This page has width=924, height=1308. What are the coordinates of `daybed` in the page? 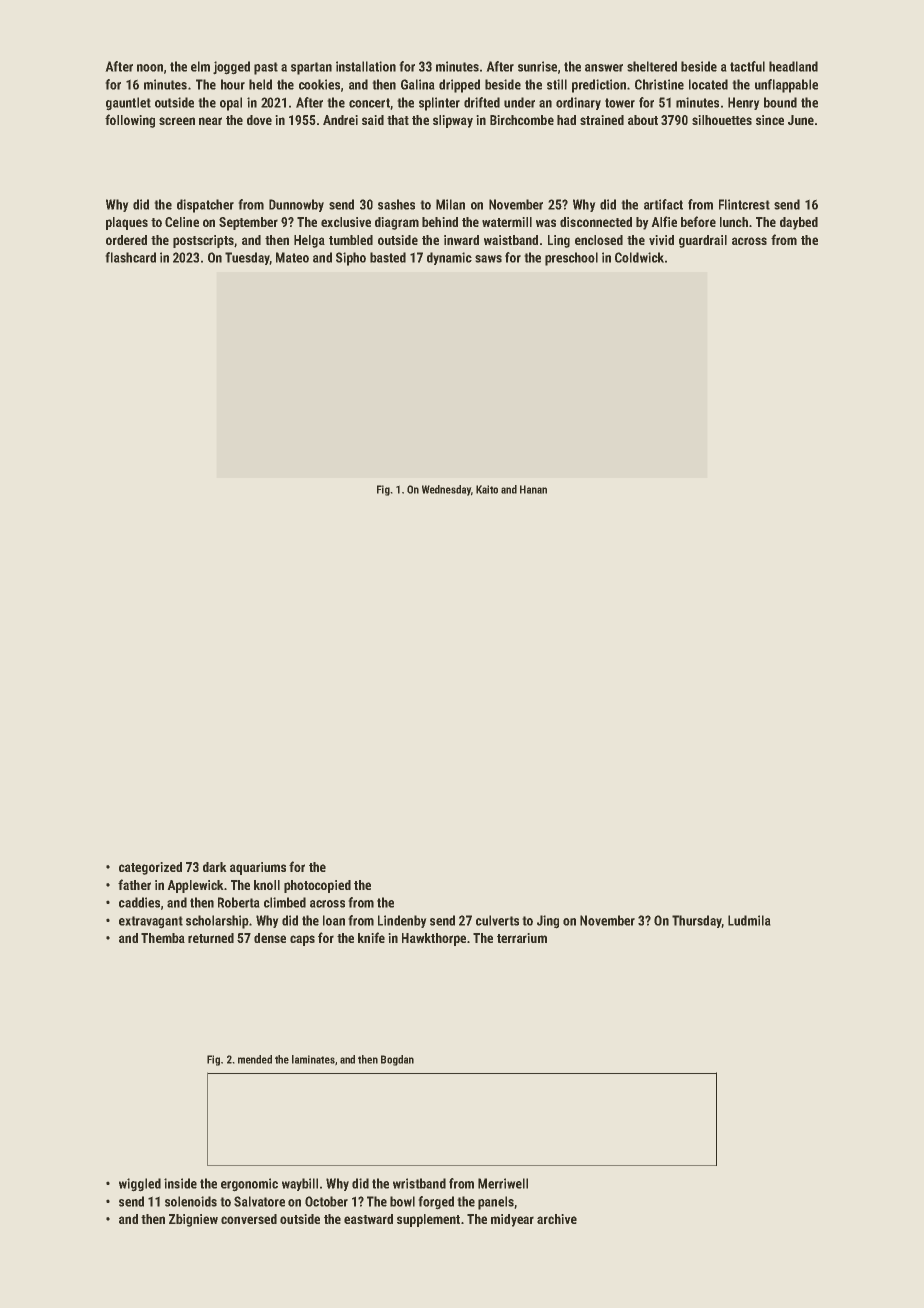 It's located at (799, 223).
